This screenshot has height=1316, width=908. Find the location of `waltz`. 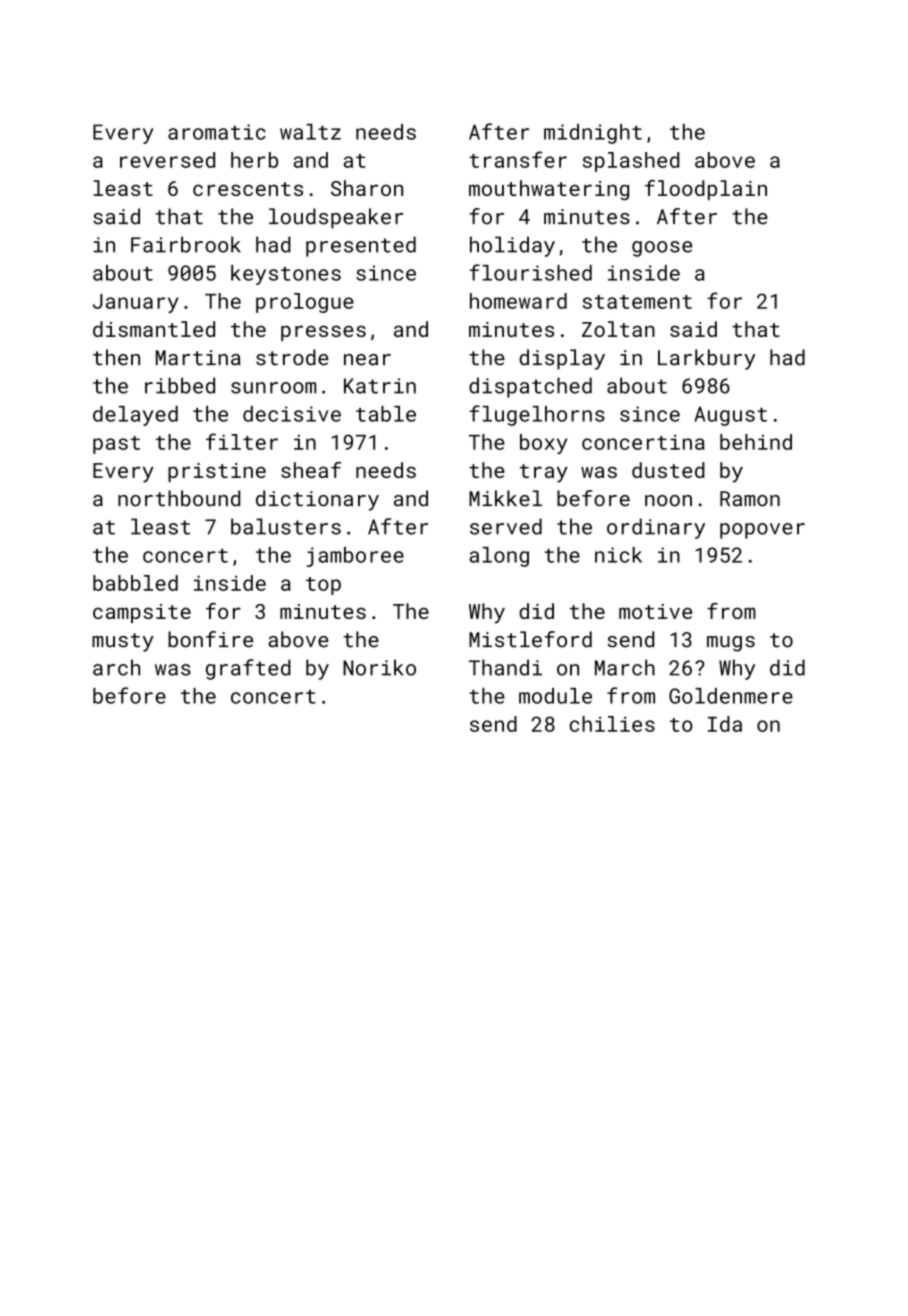

waltz is located at coordinates (310, 132).
